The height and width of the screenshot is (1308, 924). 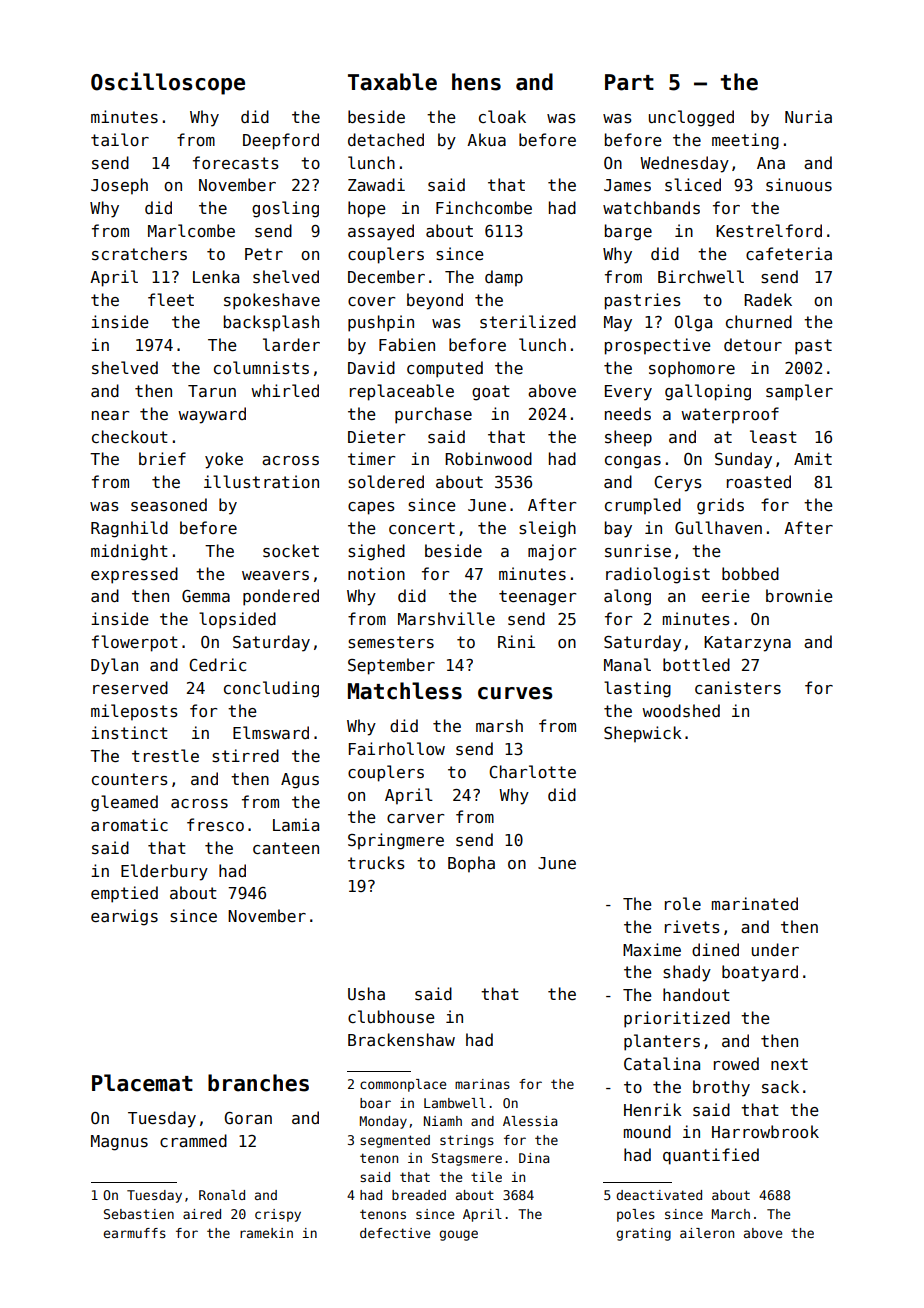 What do you see at coordinates (627, 185) in the screenshot?
I see `James` at bounding box center [627, 185].
